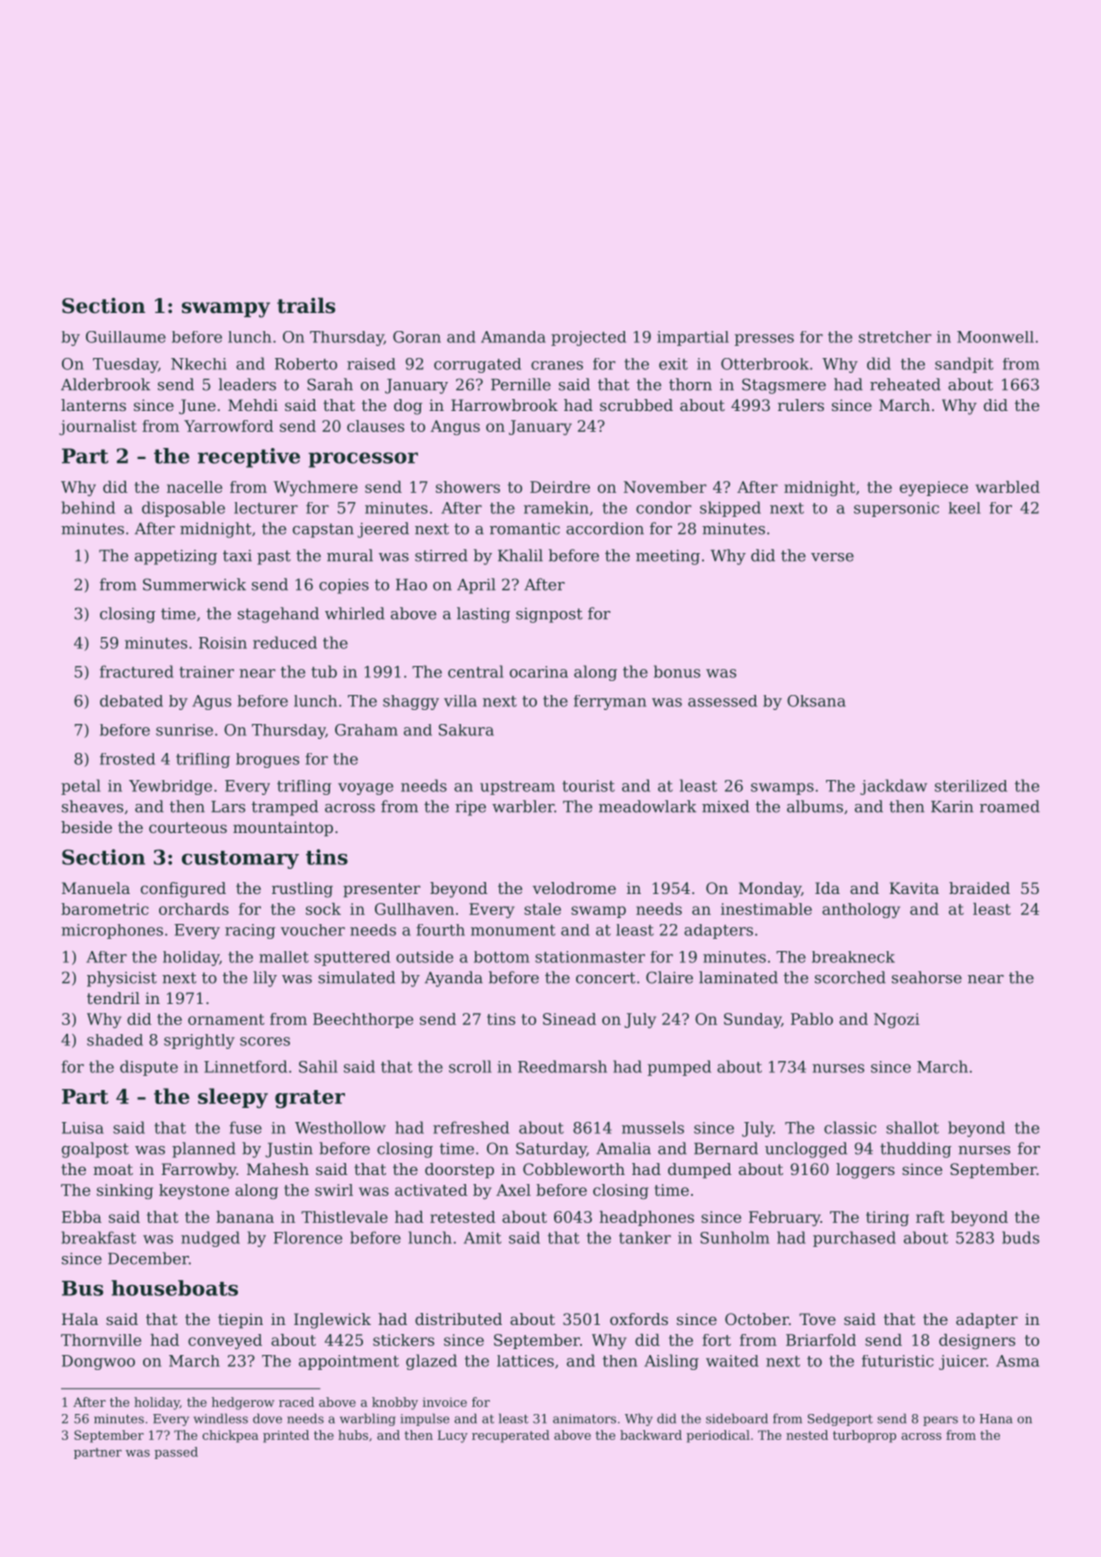 Image resolution: width=1101 pixels, height=1557 pixels. What do you see at coordinates (995, 337) in the screenshot?
I see `Moonwell` at bounding box center [995, 337].
